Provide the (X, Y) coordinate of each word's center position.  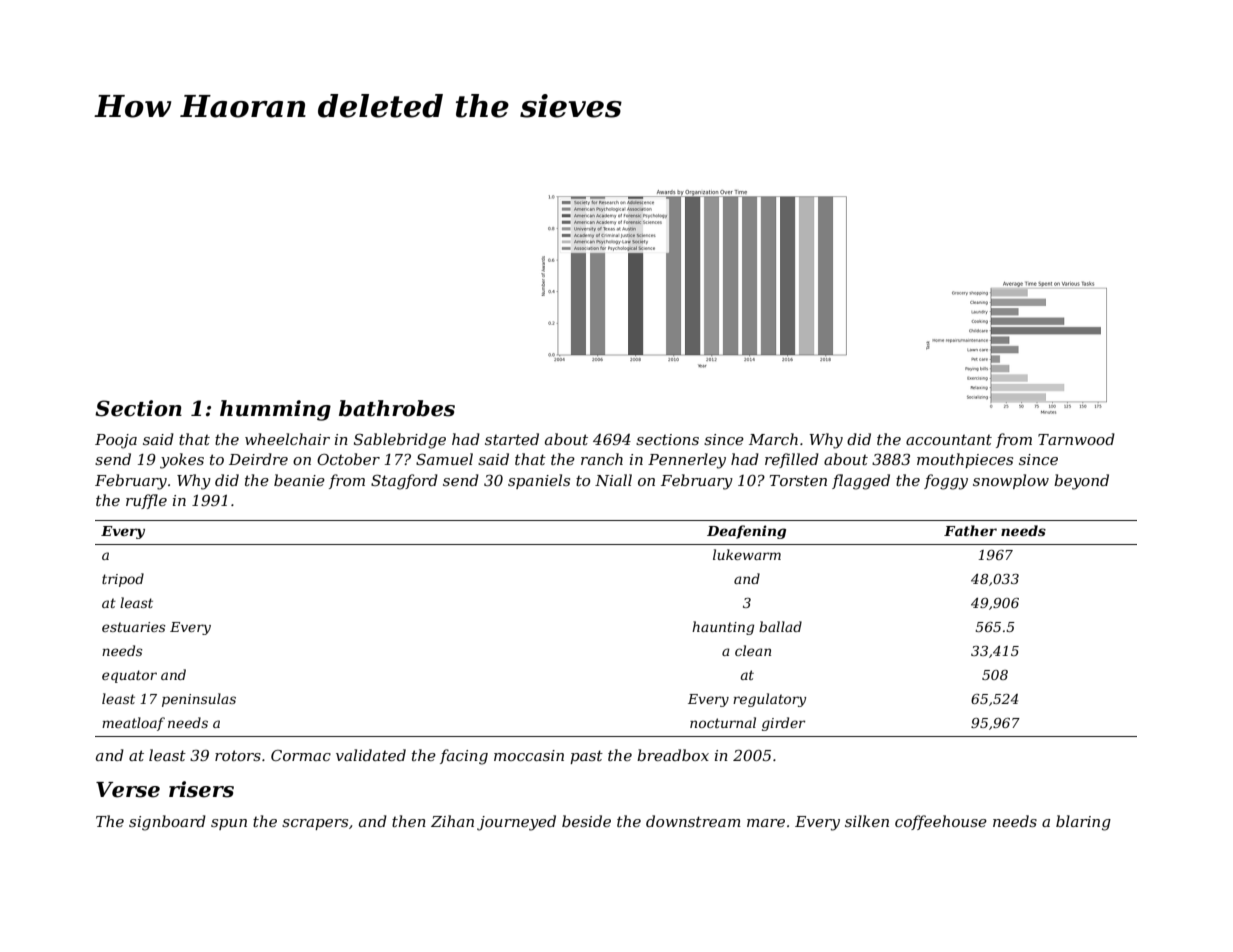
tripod (123, 580)
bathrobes (397, 408)
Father (970, 530)
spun (229, 824)
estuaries (134, 627)
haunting (723, 628)
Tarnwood (1076, 439)
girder (783, 724)
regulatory (769, 700)
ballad (780, 626)
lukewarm (747, 554)
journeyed (516, 823)
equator (129, 676)
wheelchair (287, 439)
